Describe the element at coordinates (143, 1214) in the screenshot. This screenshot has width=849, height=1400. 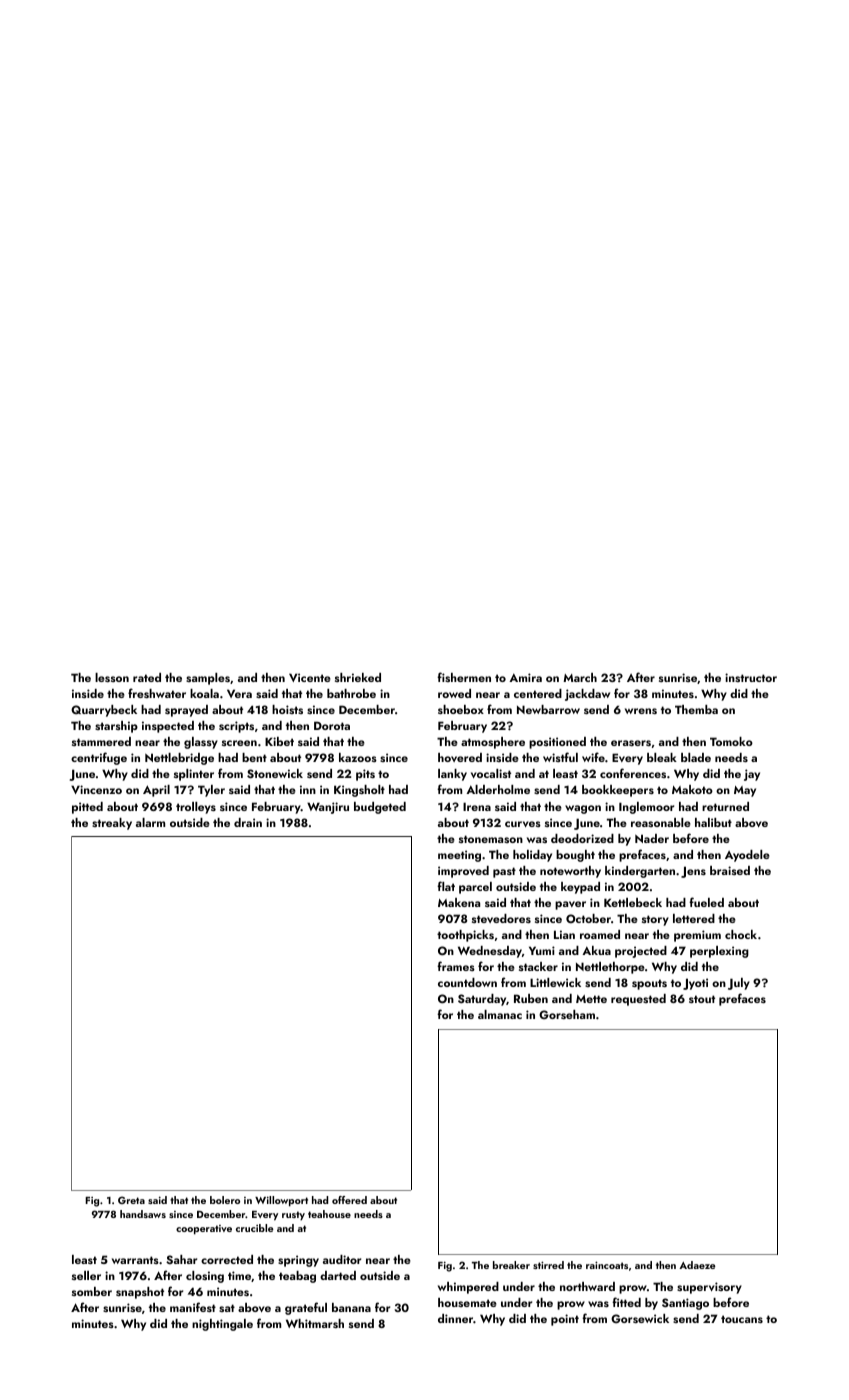
I see `handsaws` at that location.
